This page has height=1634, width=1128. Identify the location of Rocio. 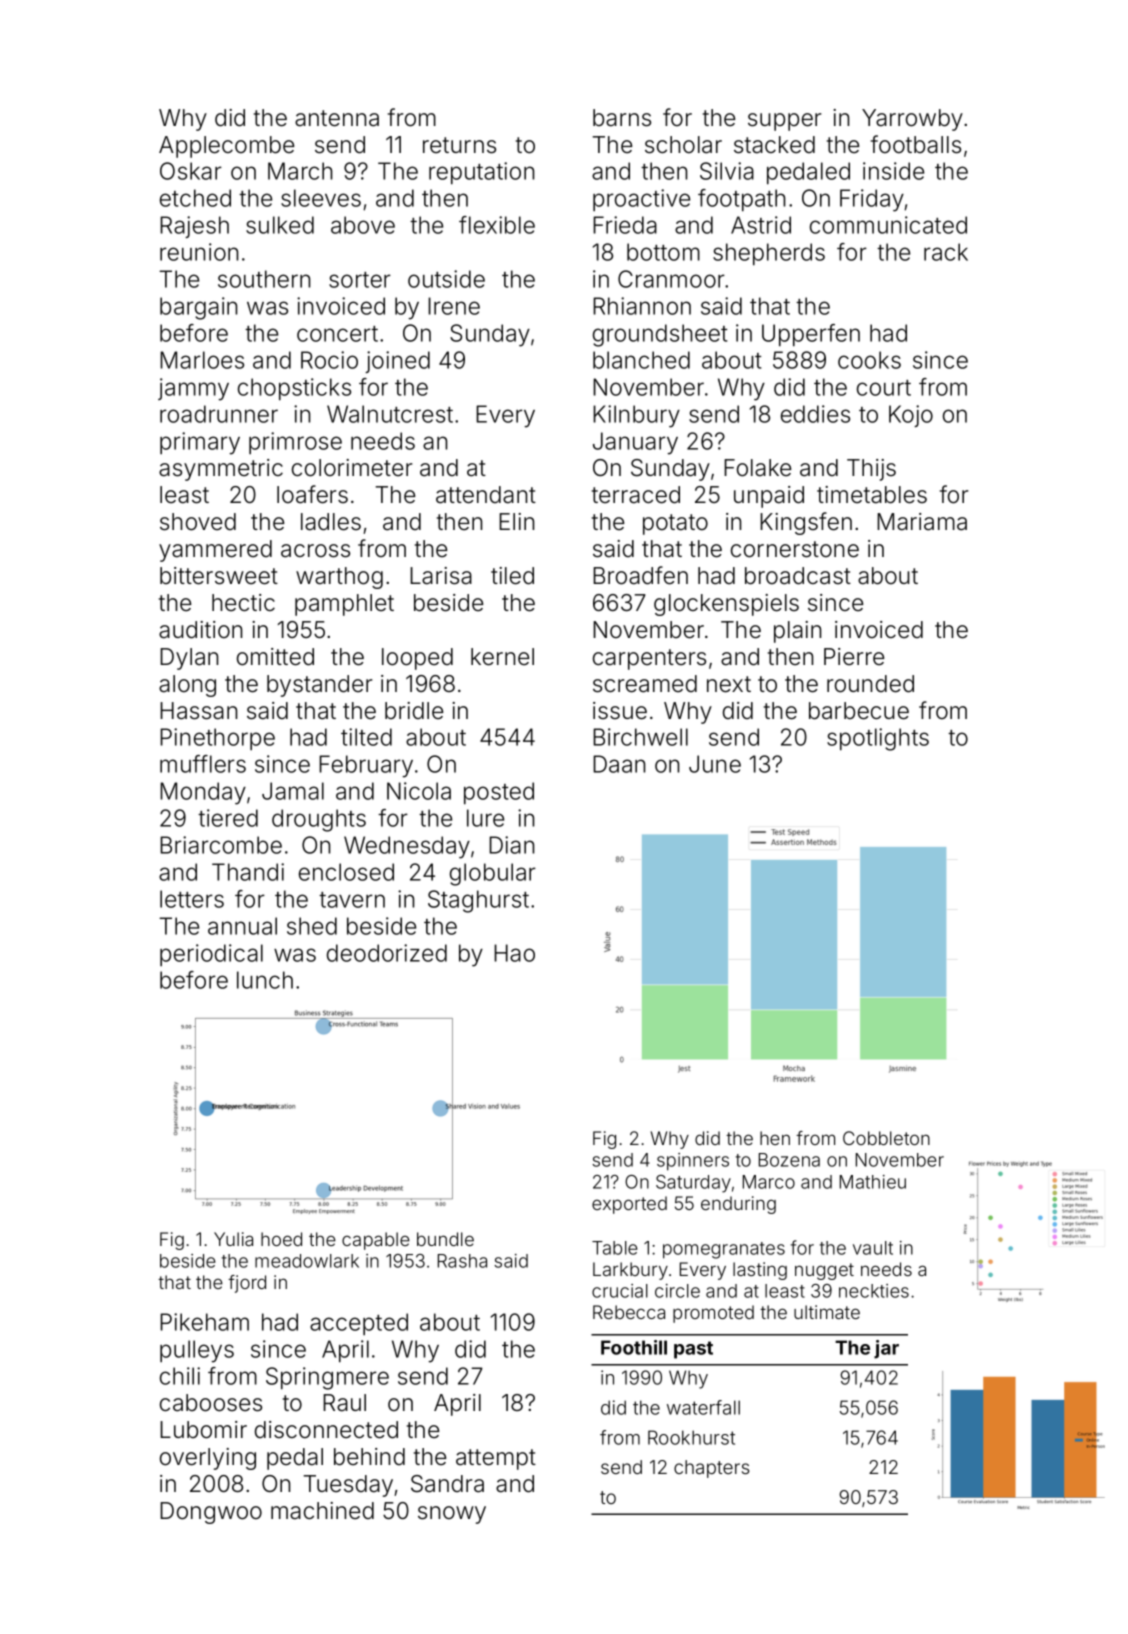
(329, 360).
